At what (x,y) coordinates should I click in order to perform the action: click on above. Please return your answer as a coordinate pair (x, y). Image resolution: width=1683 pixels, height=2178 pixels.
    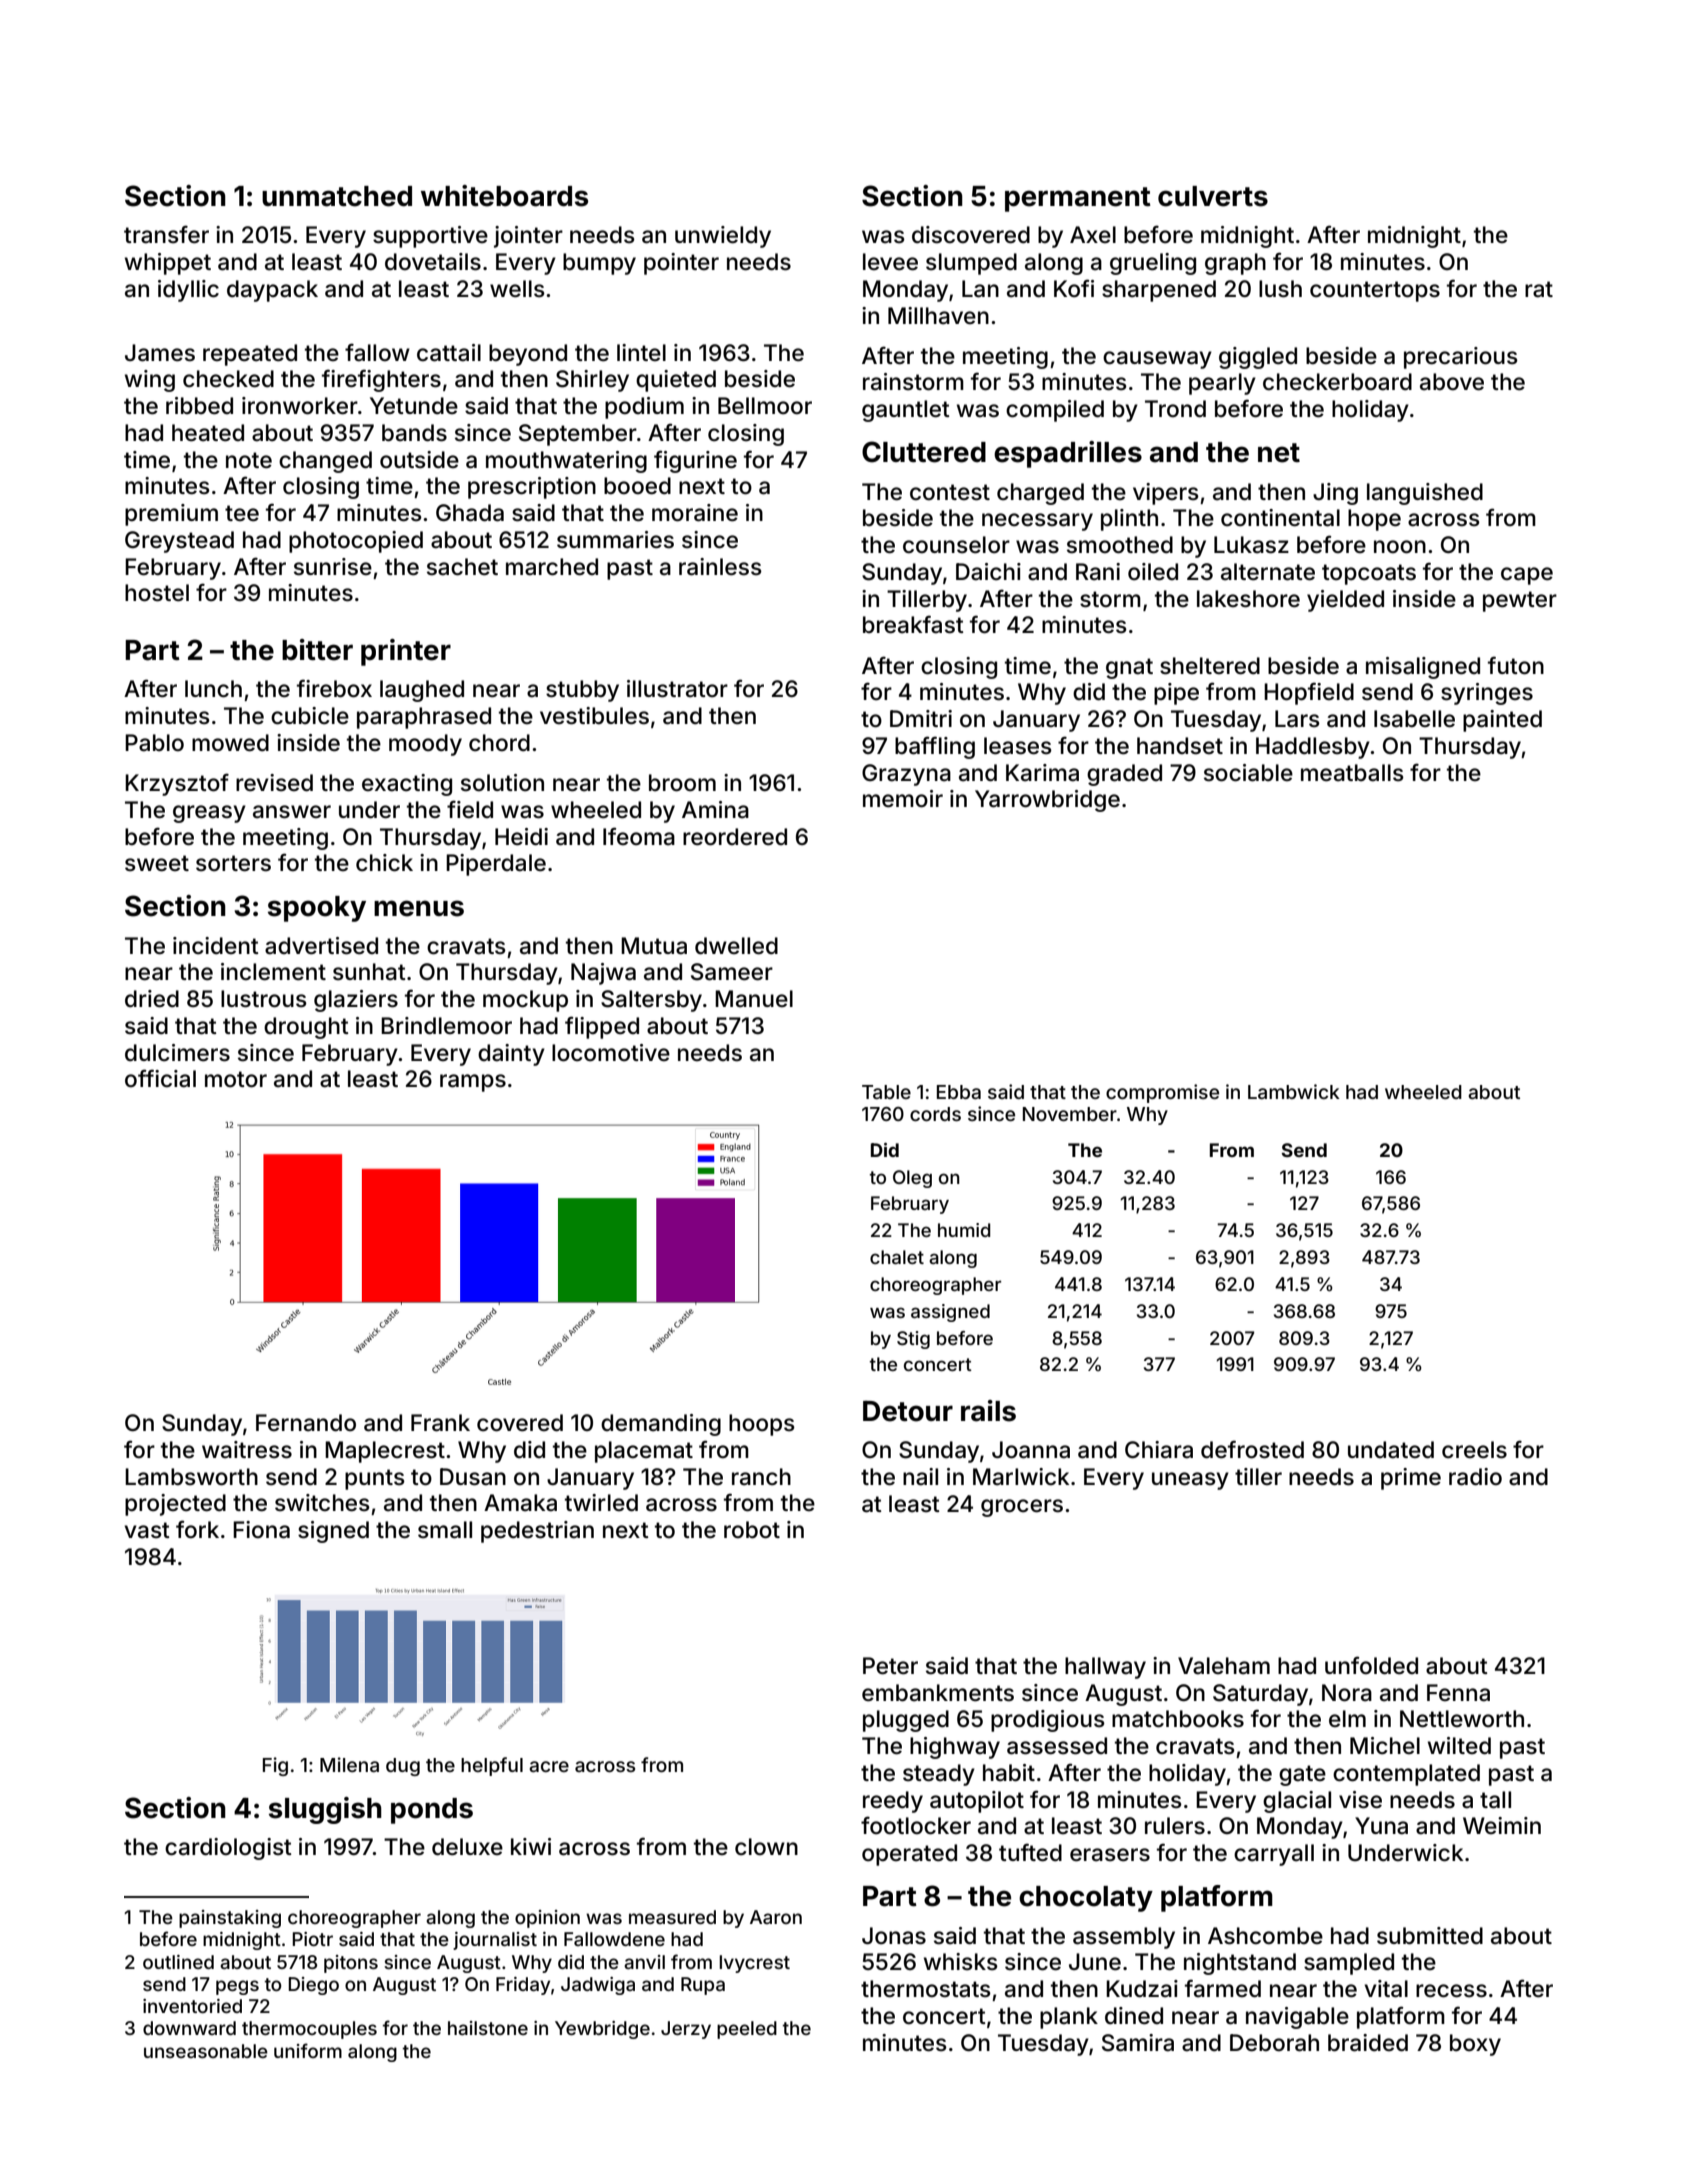
    Looking at the image, I should click on (1452, 382).
